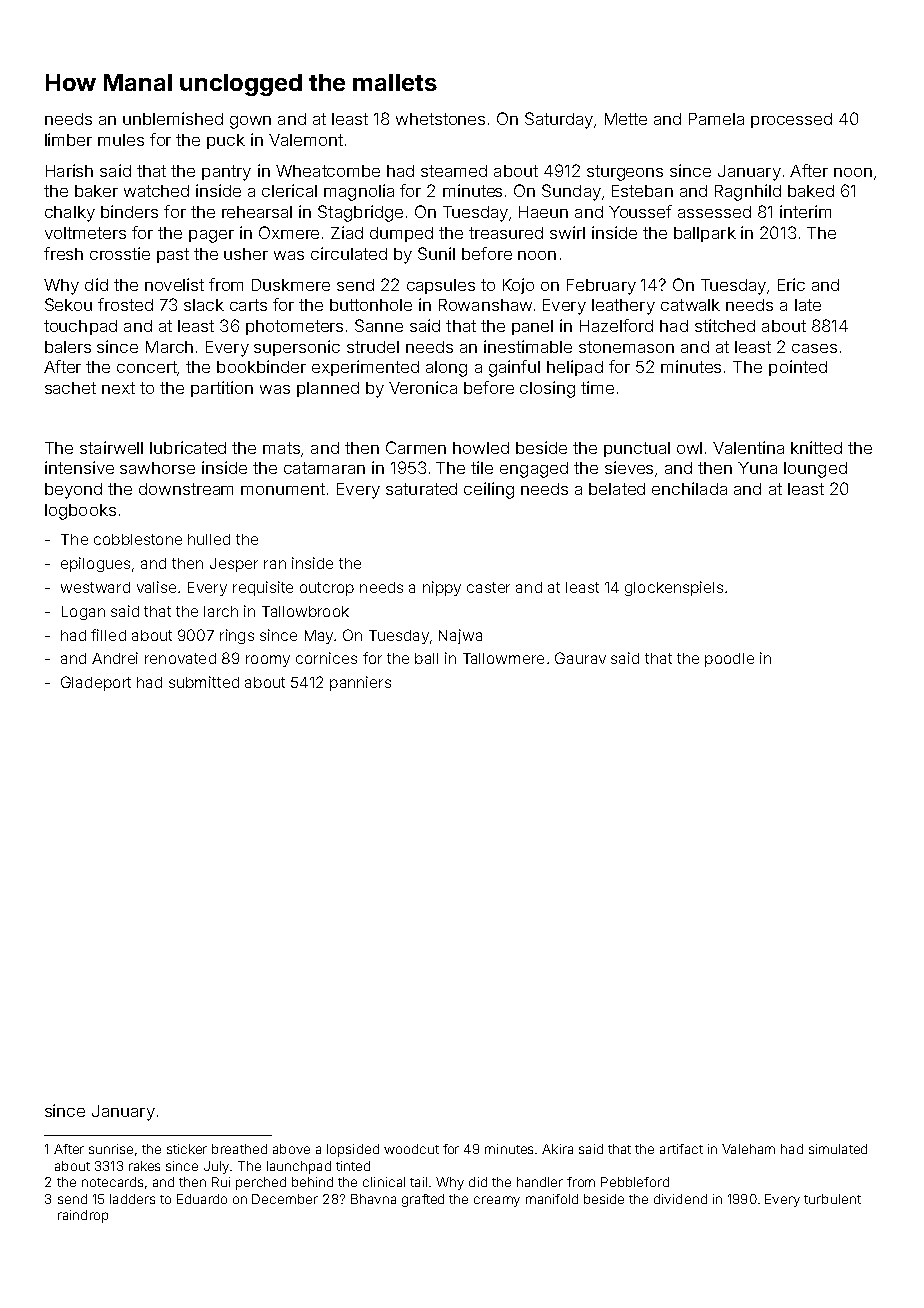  What do you see at coordinates (626, 119) in the document?
I see `Mette` at bounding box center [626, 119].
